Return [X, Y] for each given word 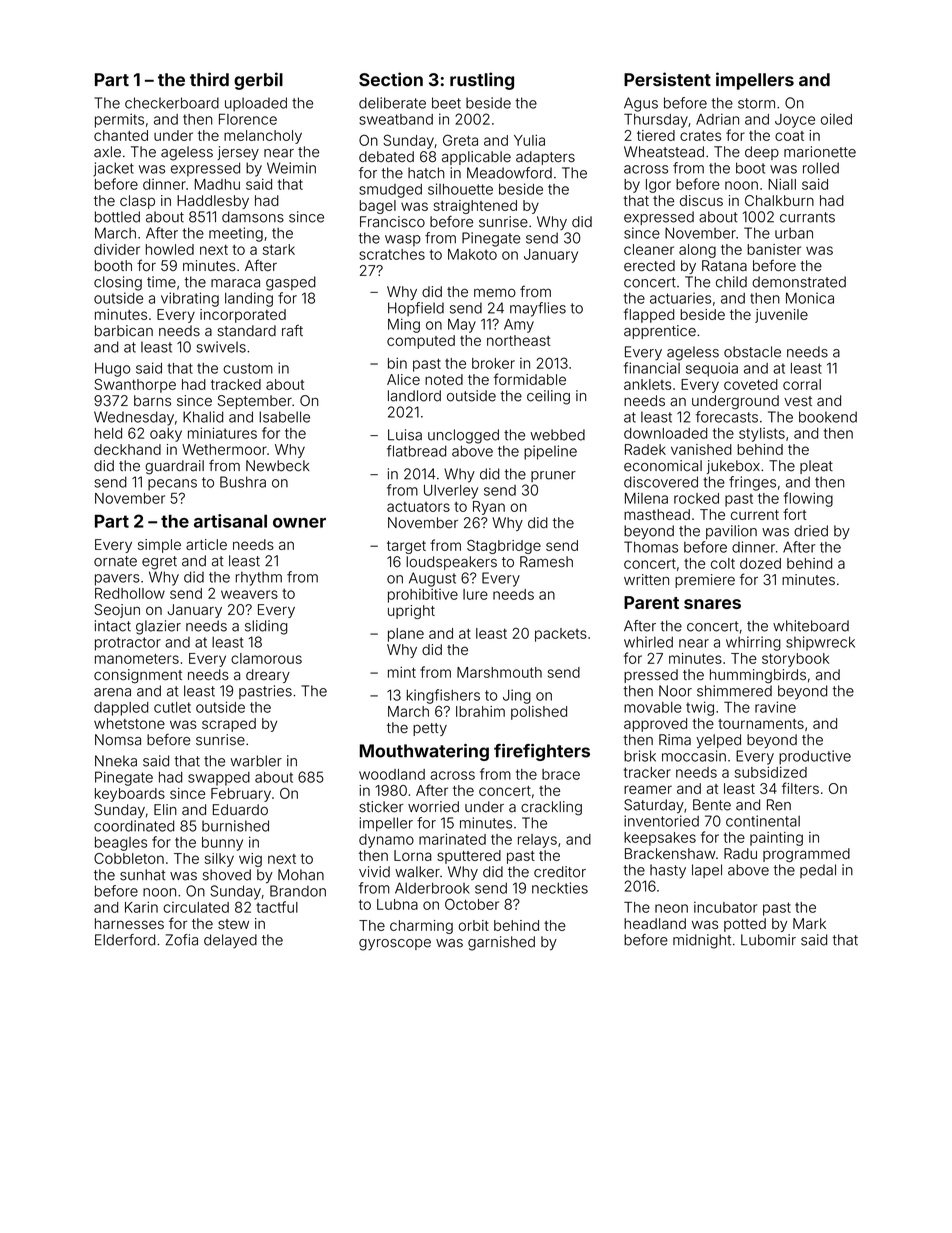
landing [249, 299]
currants [807, 217]
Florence [248, 119]
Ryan [489, 508]
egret [159, 563]
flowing [808, 499]
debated [386, 157]
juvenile [781, 316]
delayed [230, 941]
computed [421, 342]
